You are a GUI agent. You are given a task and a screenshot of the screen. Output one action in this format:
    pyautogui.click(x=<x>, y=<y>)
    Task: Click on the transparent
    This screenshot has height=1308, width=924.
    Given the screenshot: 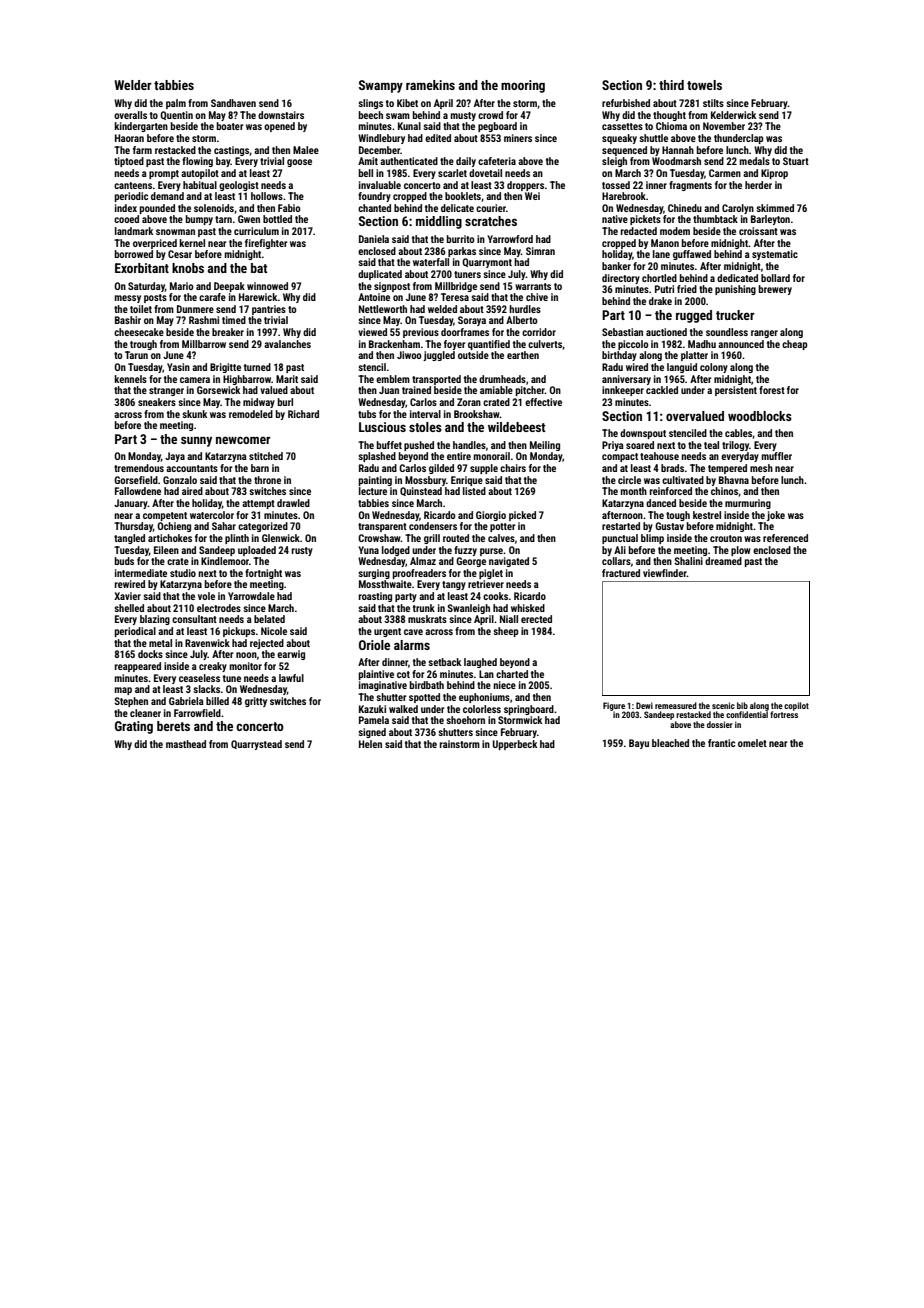 What is the action you would take?
    pyautogui.click(x=382, y=527)
